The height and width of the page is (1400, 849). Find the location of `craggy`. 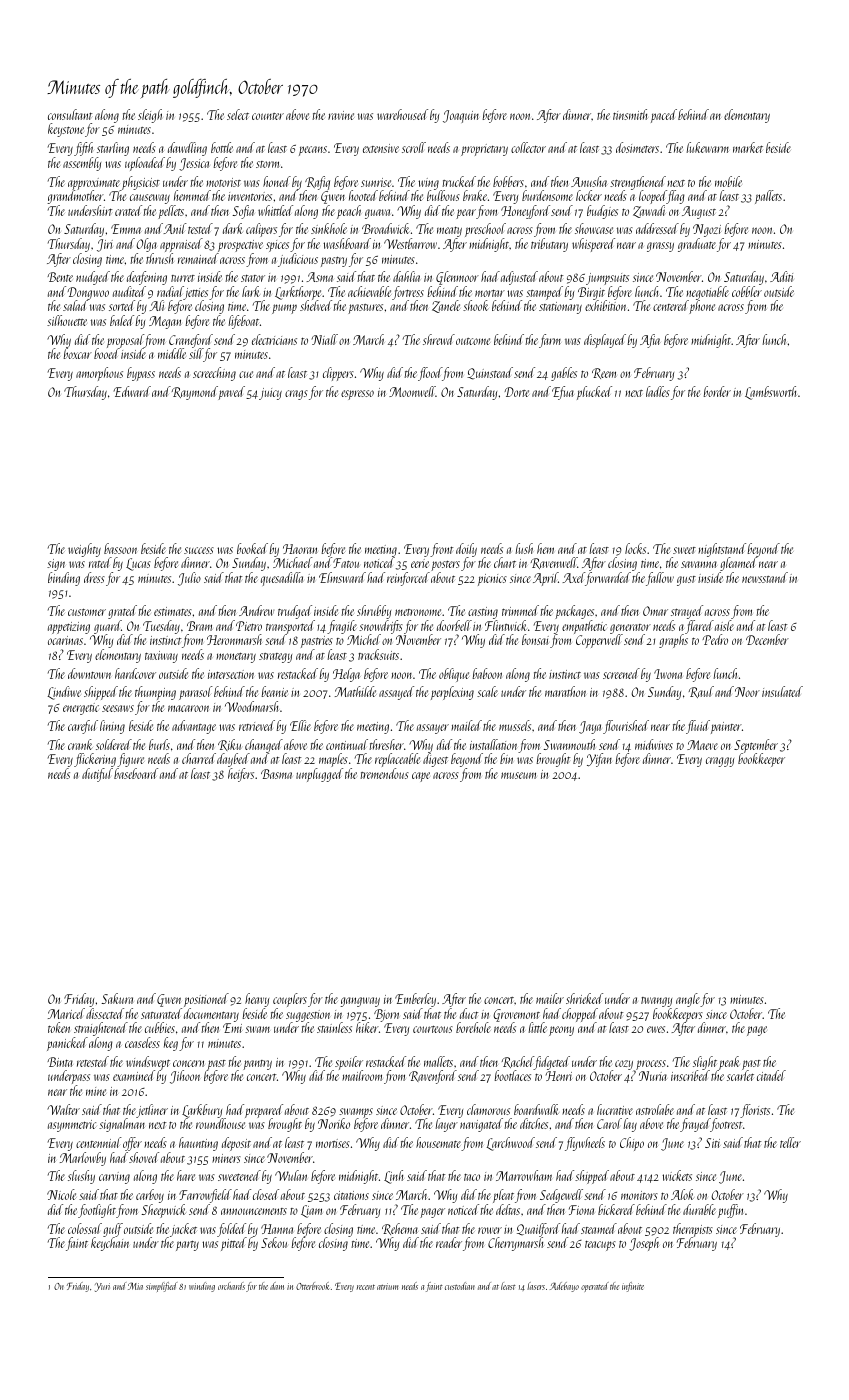

craggy is located at coordinates (720, 762).
